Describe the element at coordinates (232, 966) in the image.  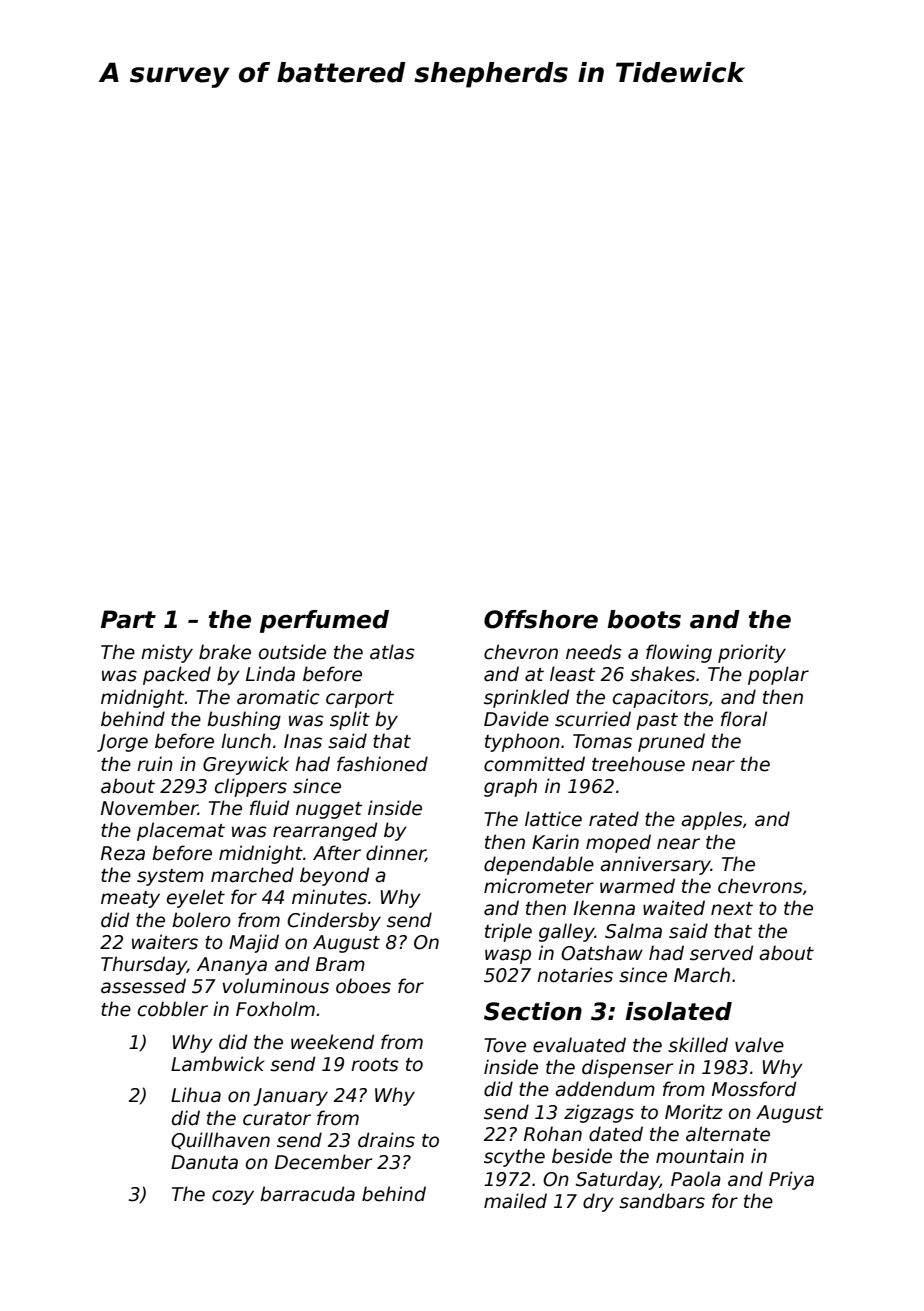
I see `Ananya` at that location.
